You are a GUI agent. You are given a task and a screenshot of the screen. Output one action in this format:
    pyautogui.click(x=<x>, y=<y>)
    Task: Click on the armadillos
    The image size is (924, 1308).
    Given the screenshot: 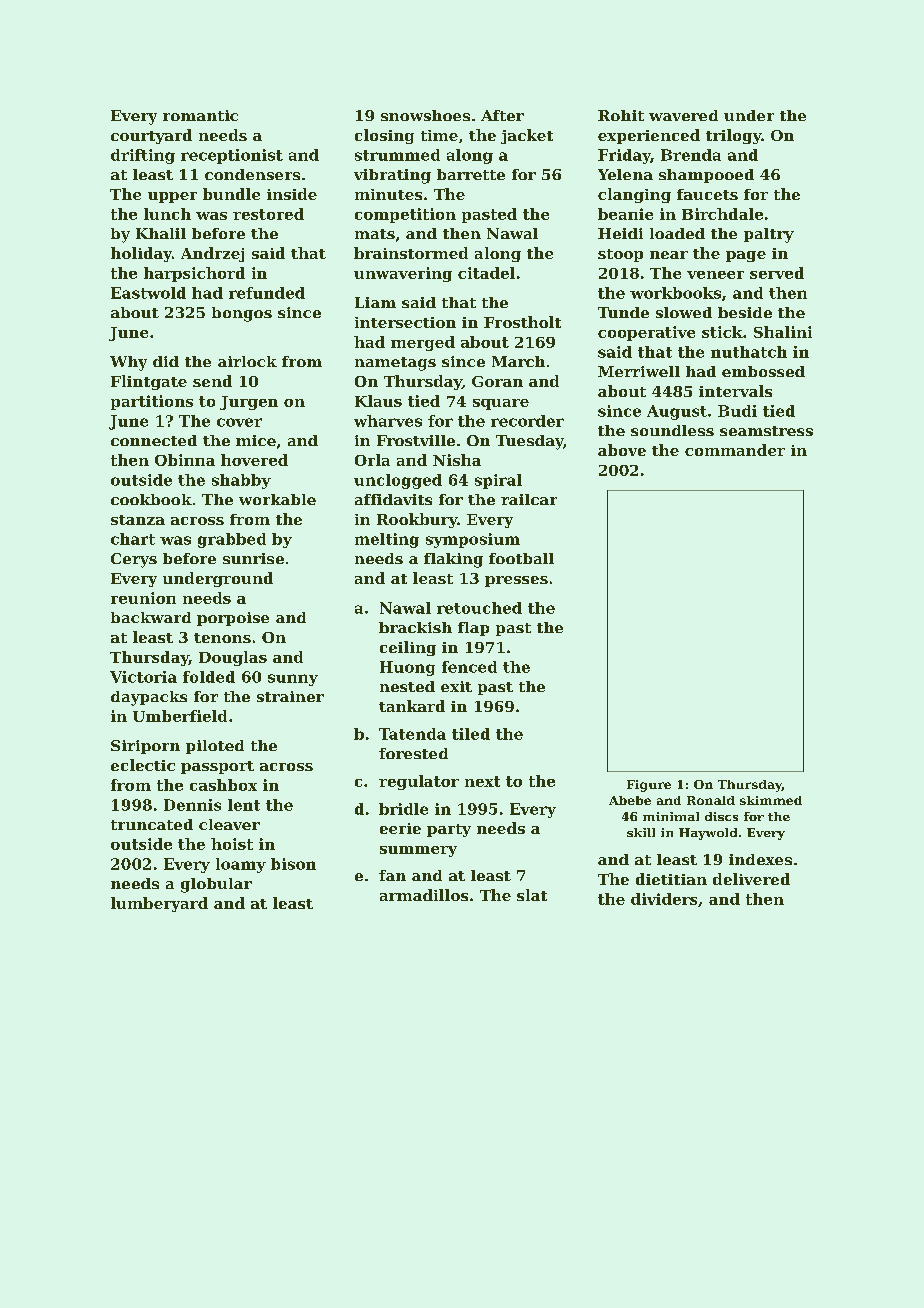 What is the action you would take?
    pyautogui.click(x=424, y=895)
